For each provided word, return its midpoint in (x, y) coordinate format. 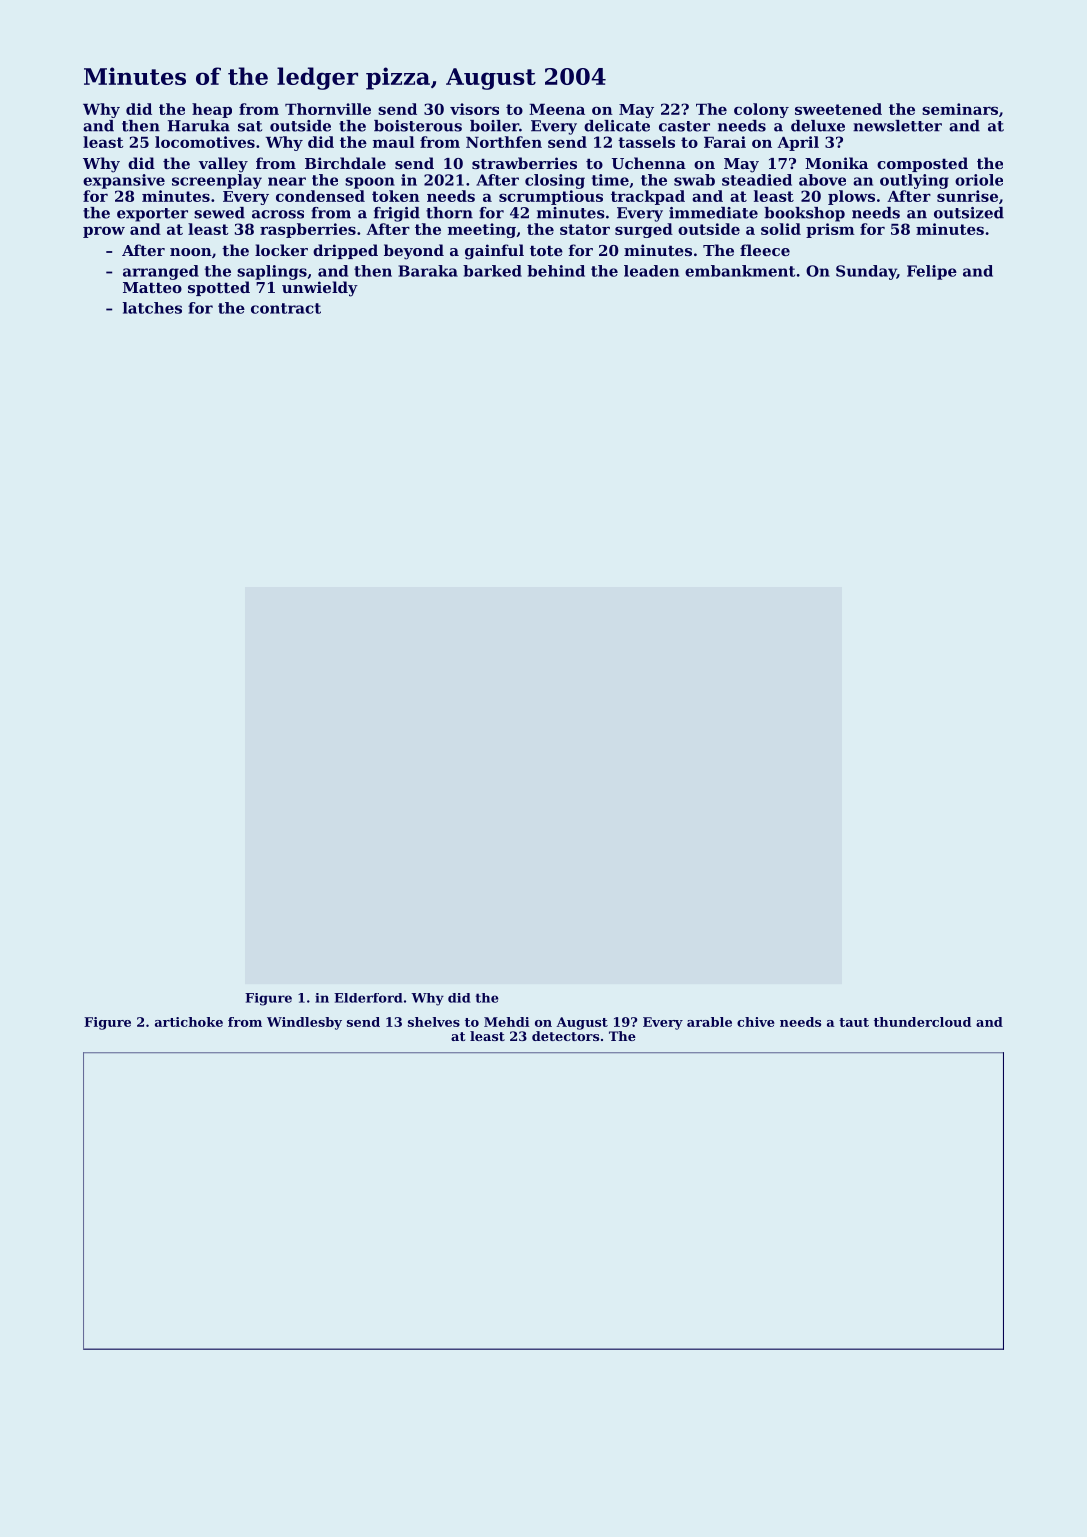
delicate (617, 126)
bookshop (804, 214)
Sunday (866, 272)
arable (709, 1022)
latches (152, 308)
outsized (969, 213)
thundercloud (922, 1022)
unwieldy (320, 289)
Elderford (368, 998)
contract (286, 308)
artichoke (189, 1022)
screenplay (217, 181)
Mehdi (507, 1022)
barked (492, 271)
